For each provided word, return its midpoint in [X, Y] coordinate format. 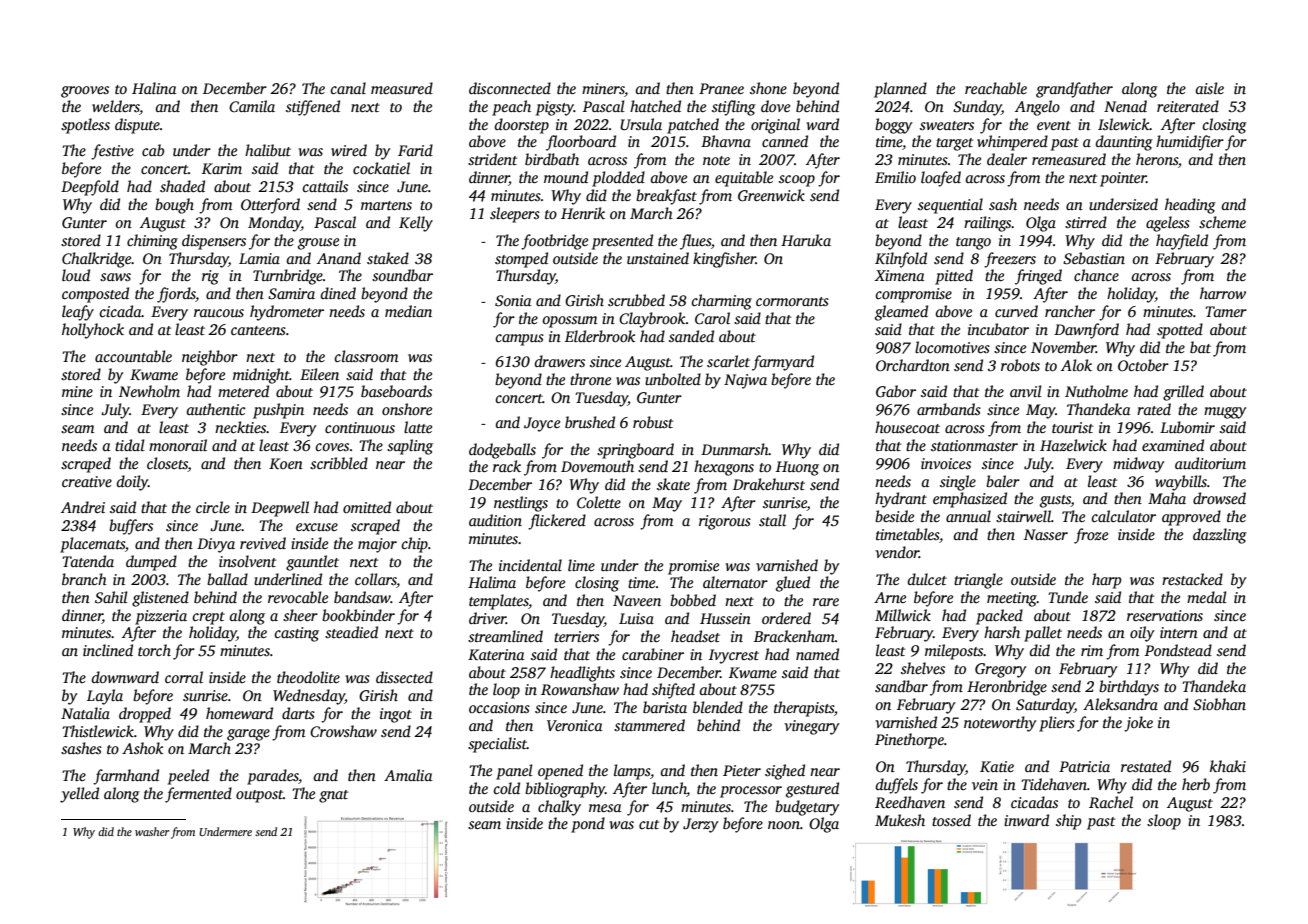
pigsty [555, 108]
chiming [152, 242]
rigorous [725, 522]
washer [152, 831]
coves [332, 447]
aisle [1209, 88]
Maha [1167, 498]
